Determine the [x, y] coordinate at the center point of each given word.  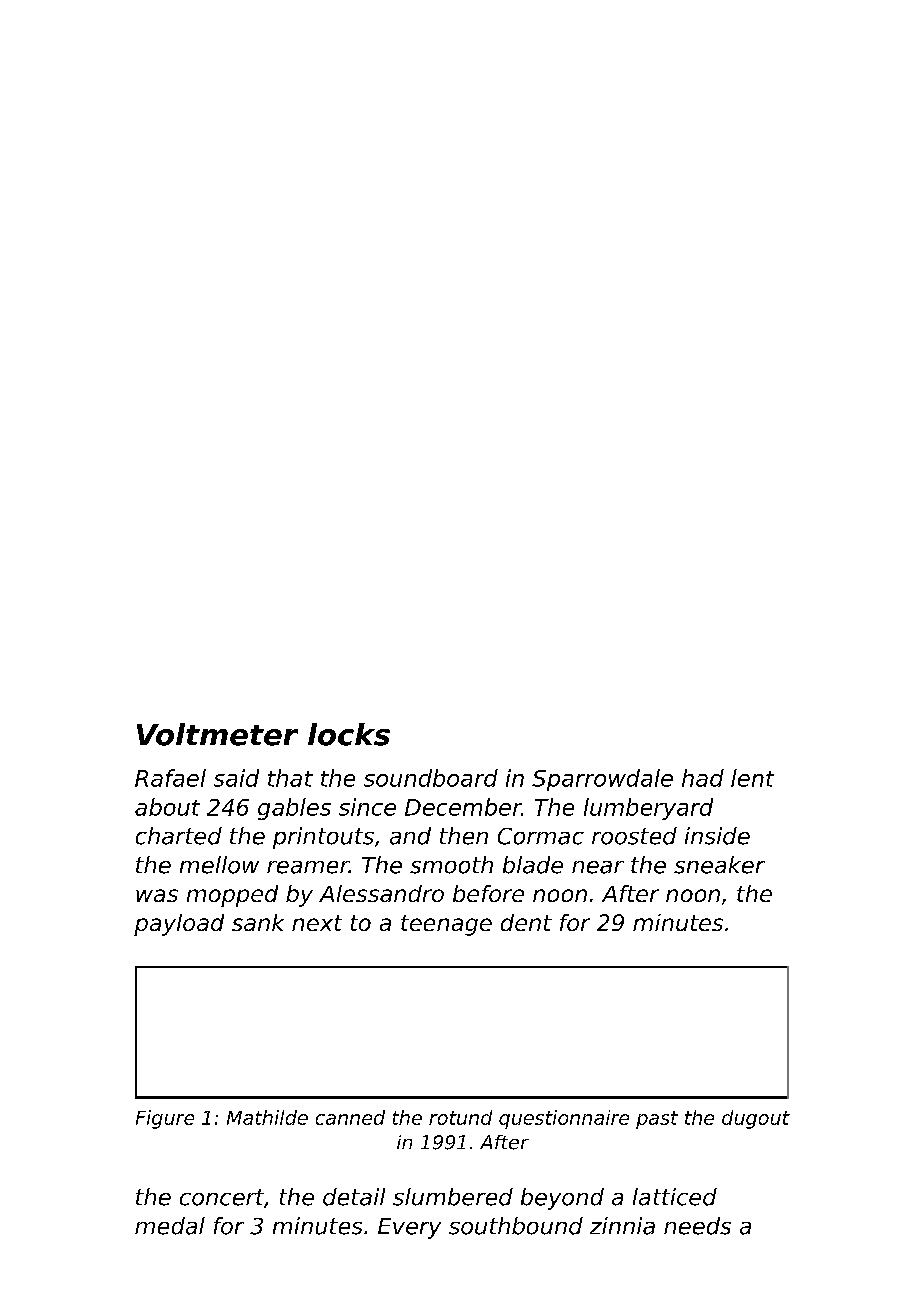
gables [294, 809]
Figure [165, 1119]
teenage [446, 925]
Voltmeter [217, 734]
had [703, 778]
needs [697, 1226]
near [598, 867]
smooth [451, 865]
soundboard [431, 778]
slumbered [453, 1197]
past [657, 1120]
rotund [460, 1117]
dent [526, 922]
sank [258, 922]
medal [170, 1226]
